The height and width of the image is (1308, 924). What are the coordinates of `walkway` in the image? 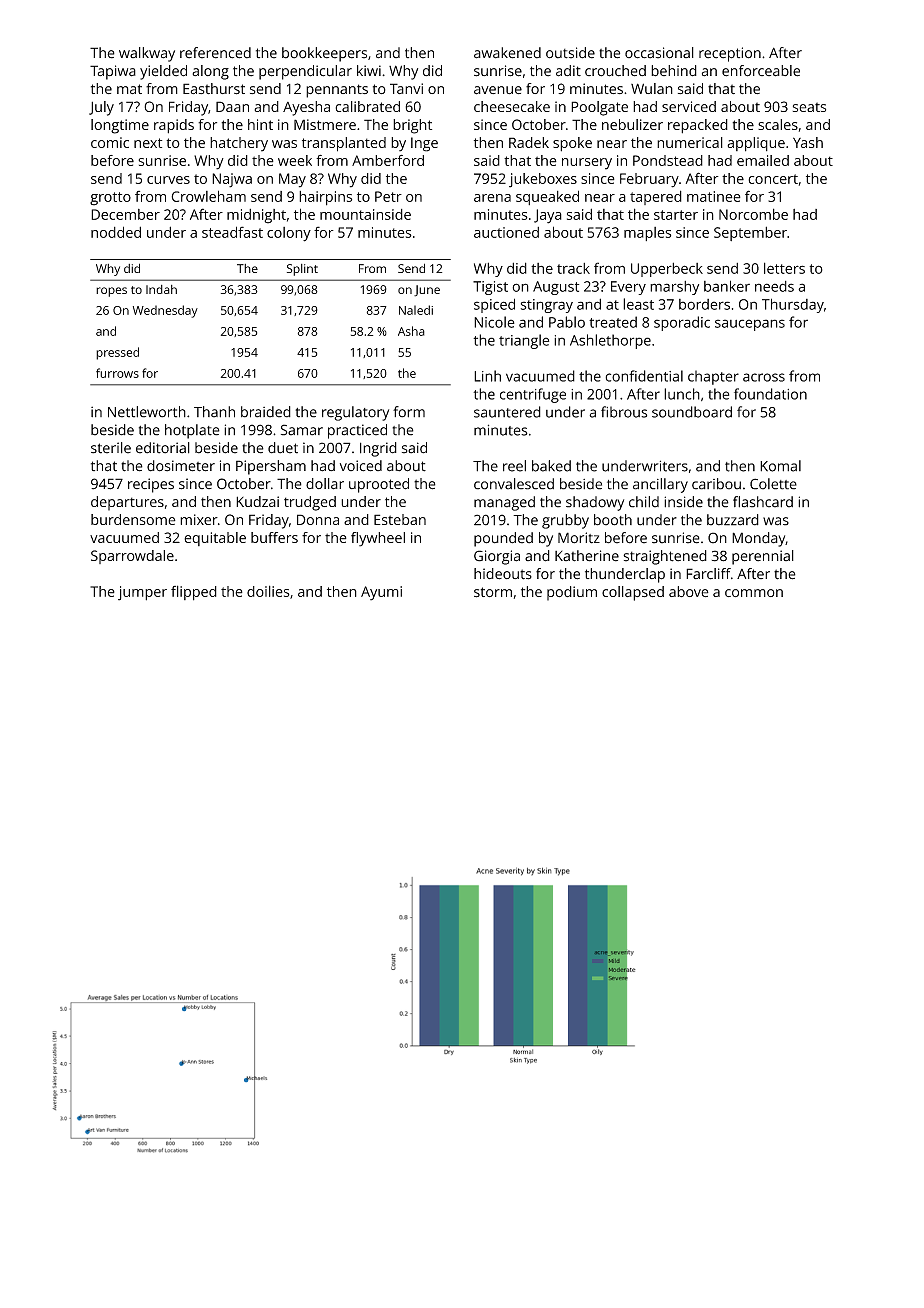 It's located at (147, 54).
